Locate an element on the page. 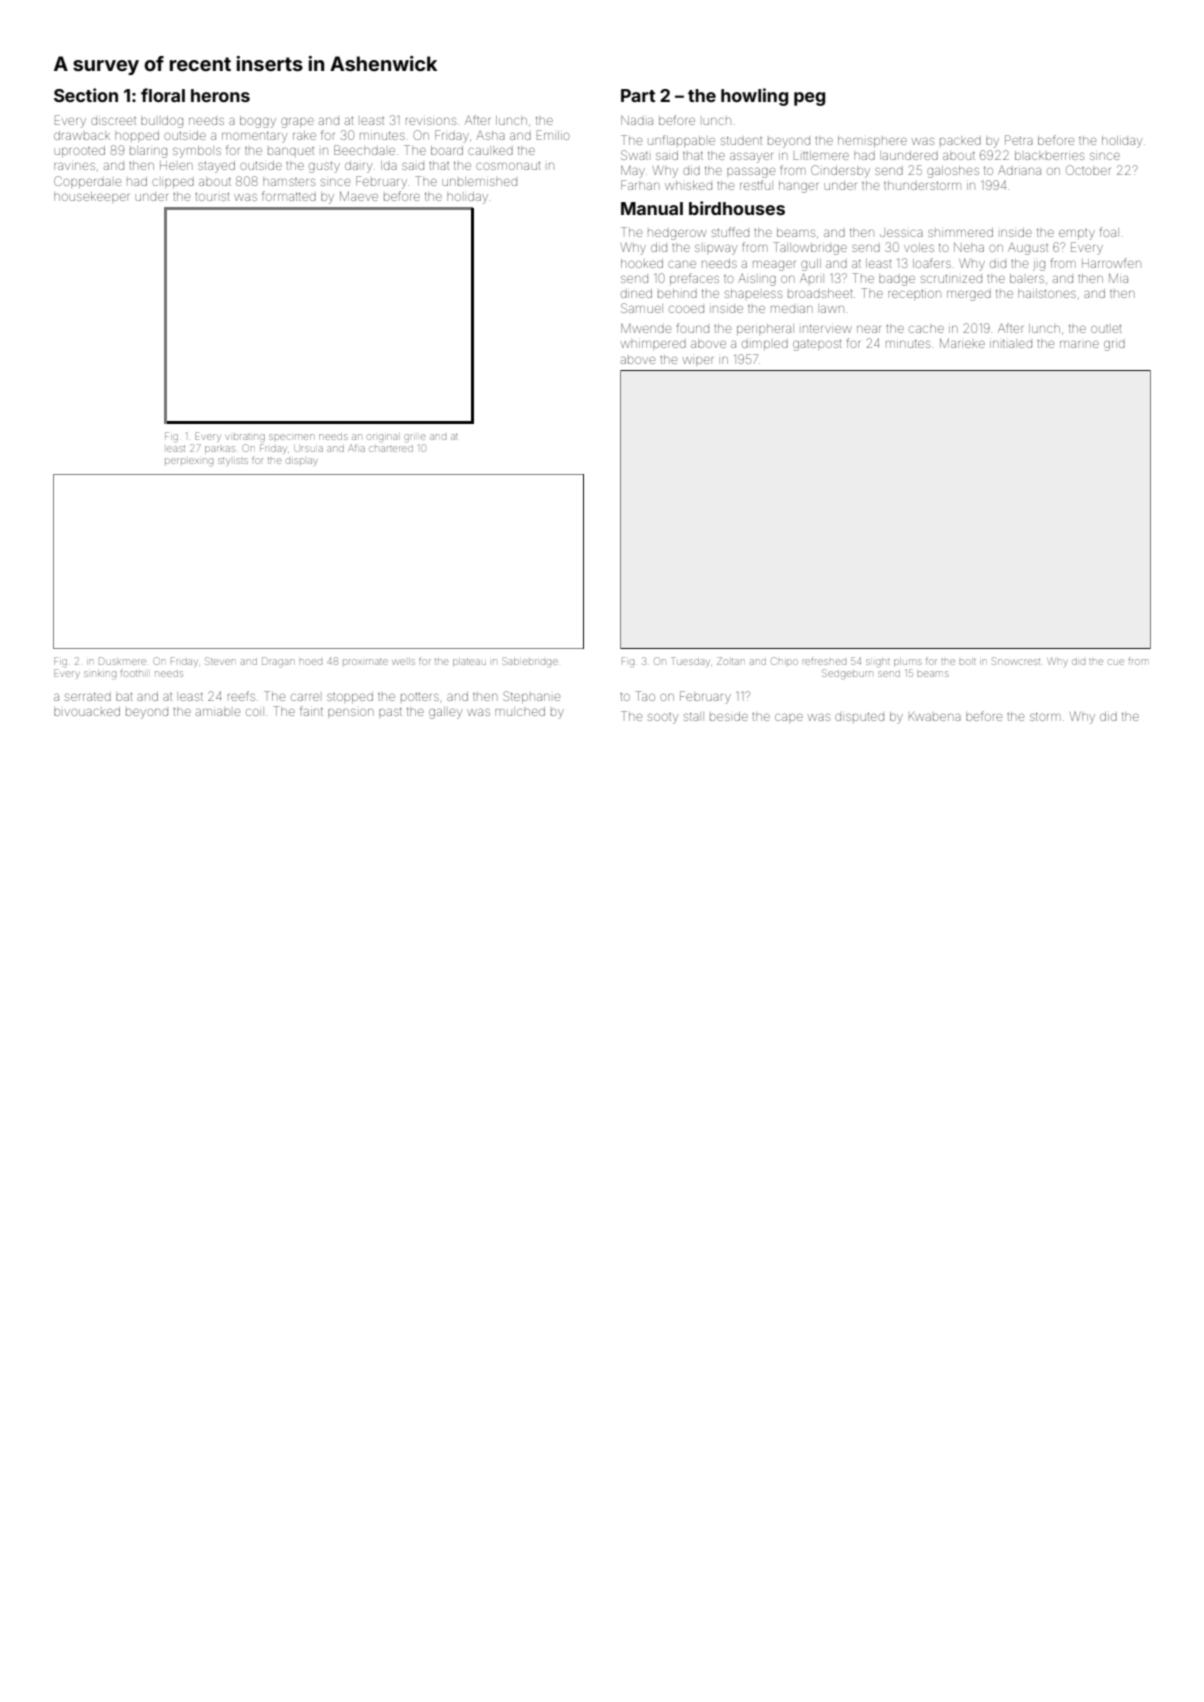 This image has width=1204, height=1702. cane is located at coordinates (682, 264).
